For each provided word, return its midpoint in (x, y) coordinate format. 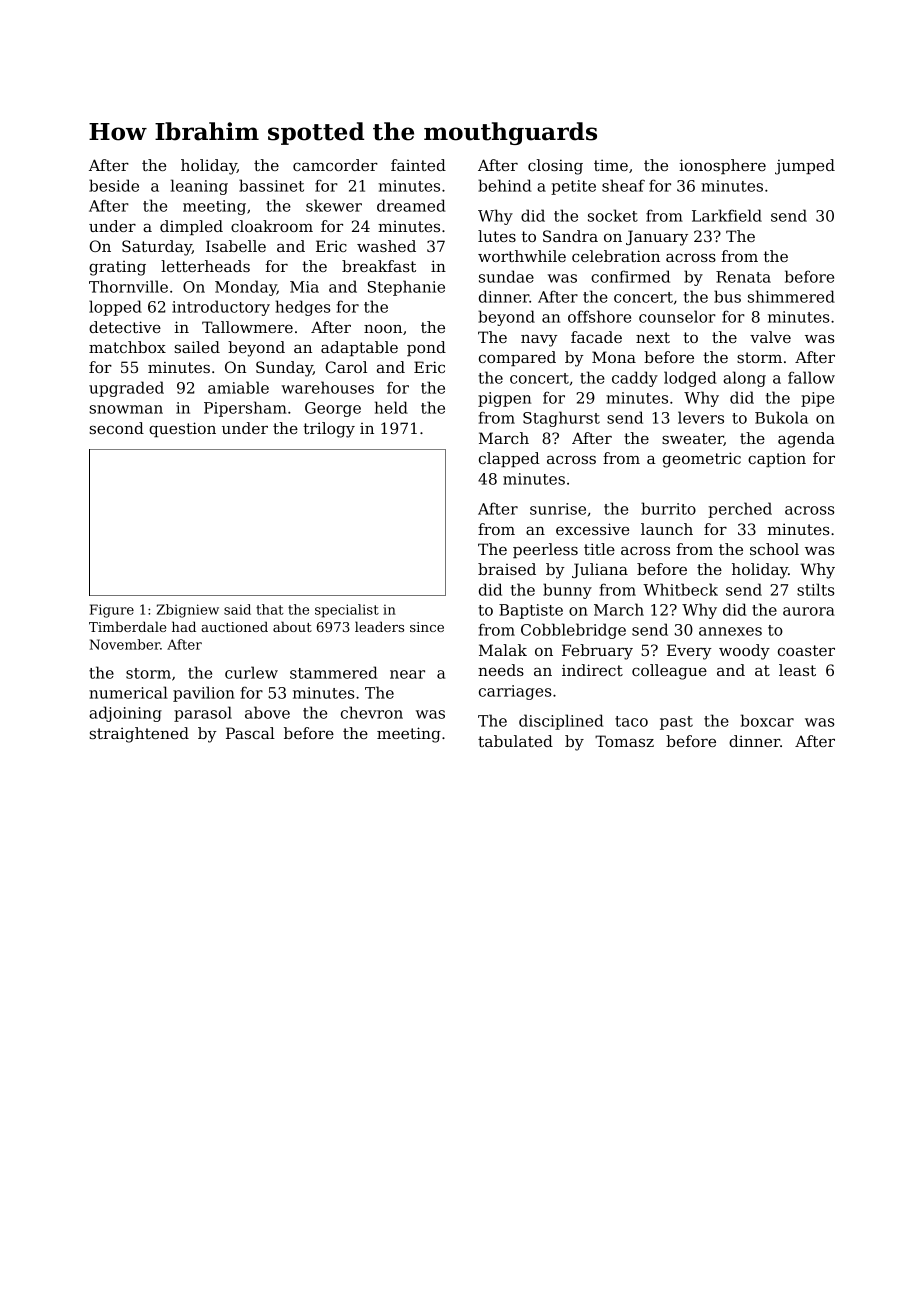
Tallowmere (247, 327)
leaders (379, 626)
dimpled (191, 227)
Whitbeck (680, 589)
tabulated (515, 741)
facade (596, 337)
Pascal (250, 733)
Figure (112, 611)
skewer (334, 205)
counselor (677, 316)
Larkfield (727, 215)
